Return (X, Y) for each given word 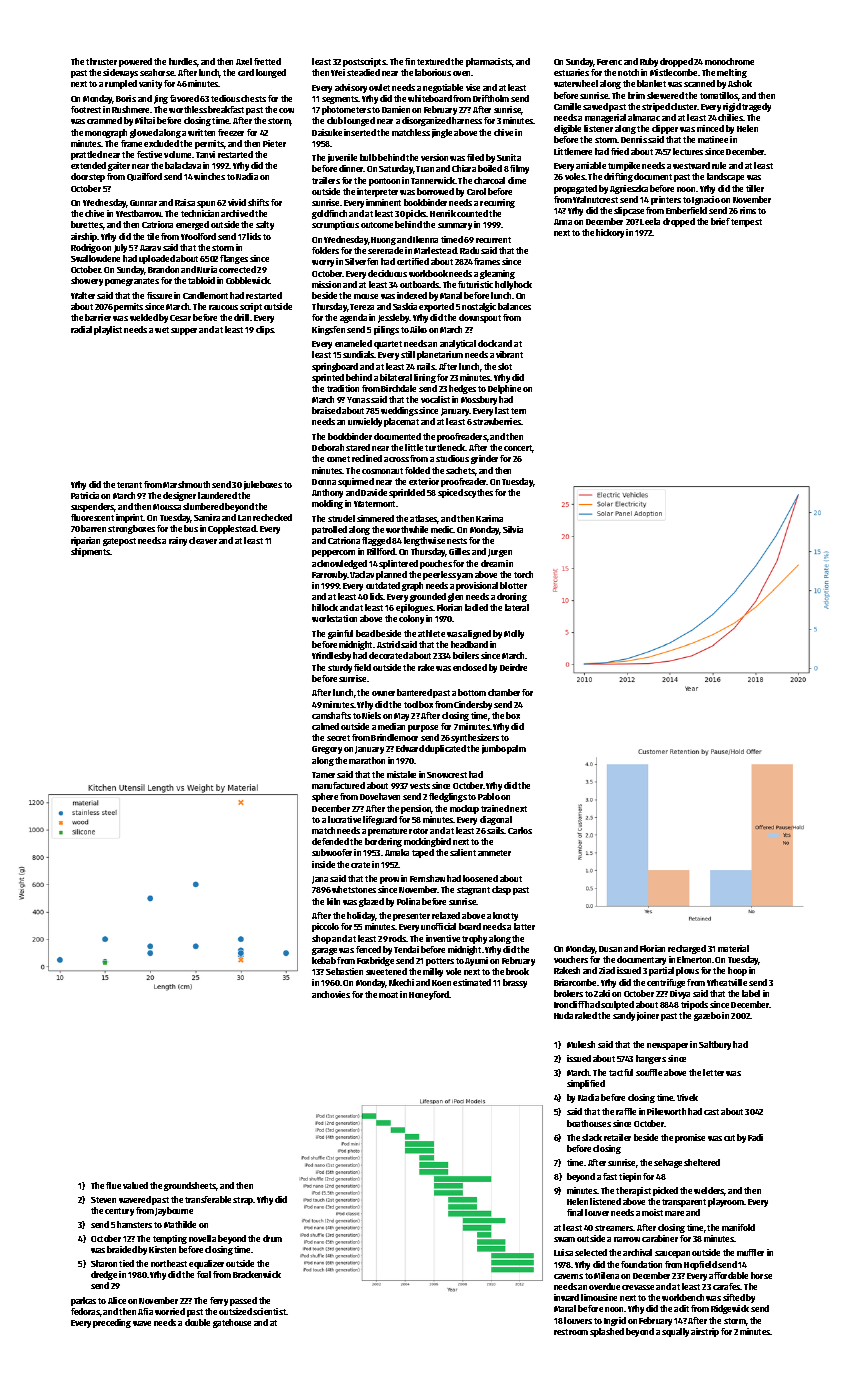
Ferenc (609, 62)
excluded (161, 143)
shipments (91, 552)
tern (518, 411)
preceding (112, 1323)
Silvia (513, 529)
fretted (267, 61)
